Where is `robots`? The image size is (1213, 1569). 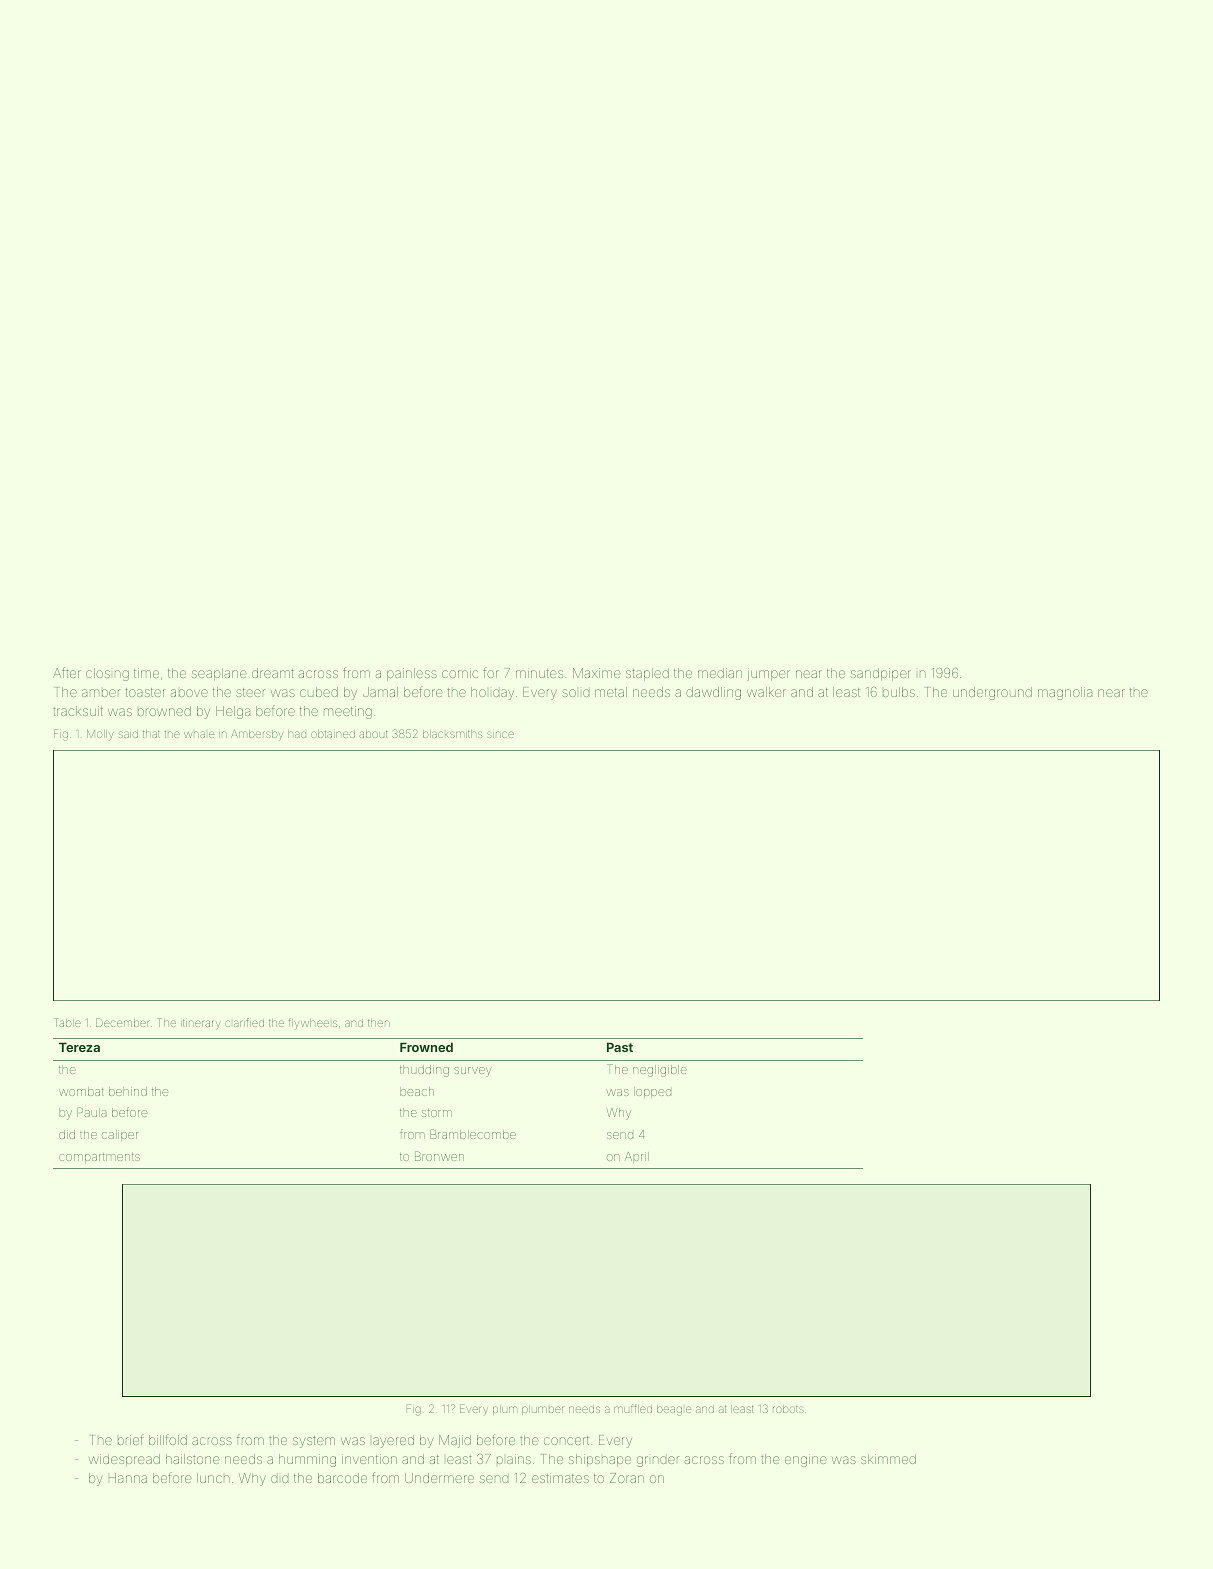
robots is located at coordinates (788, 1409).
